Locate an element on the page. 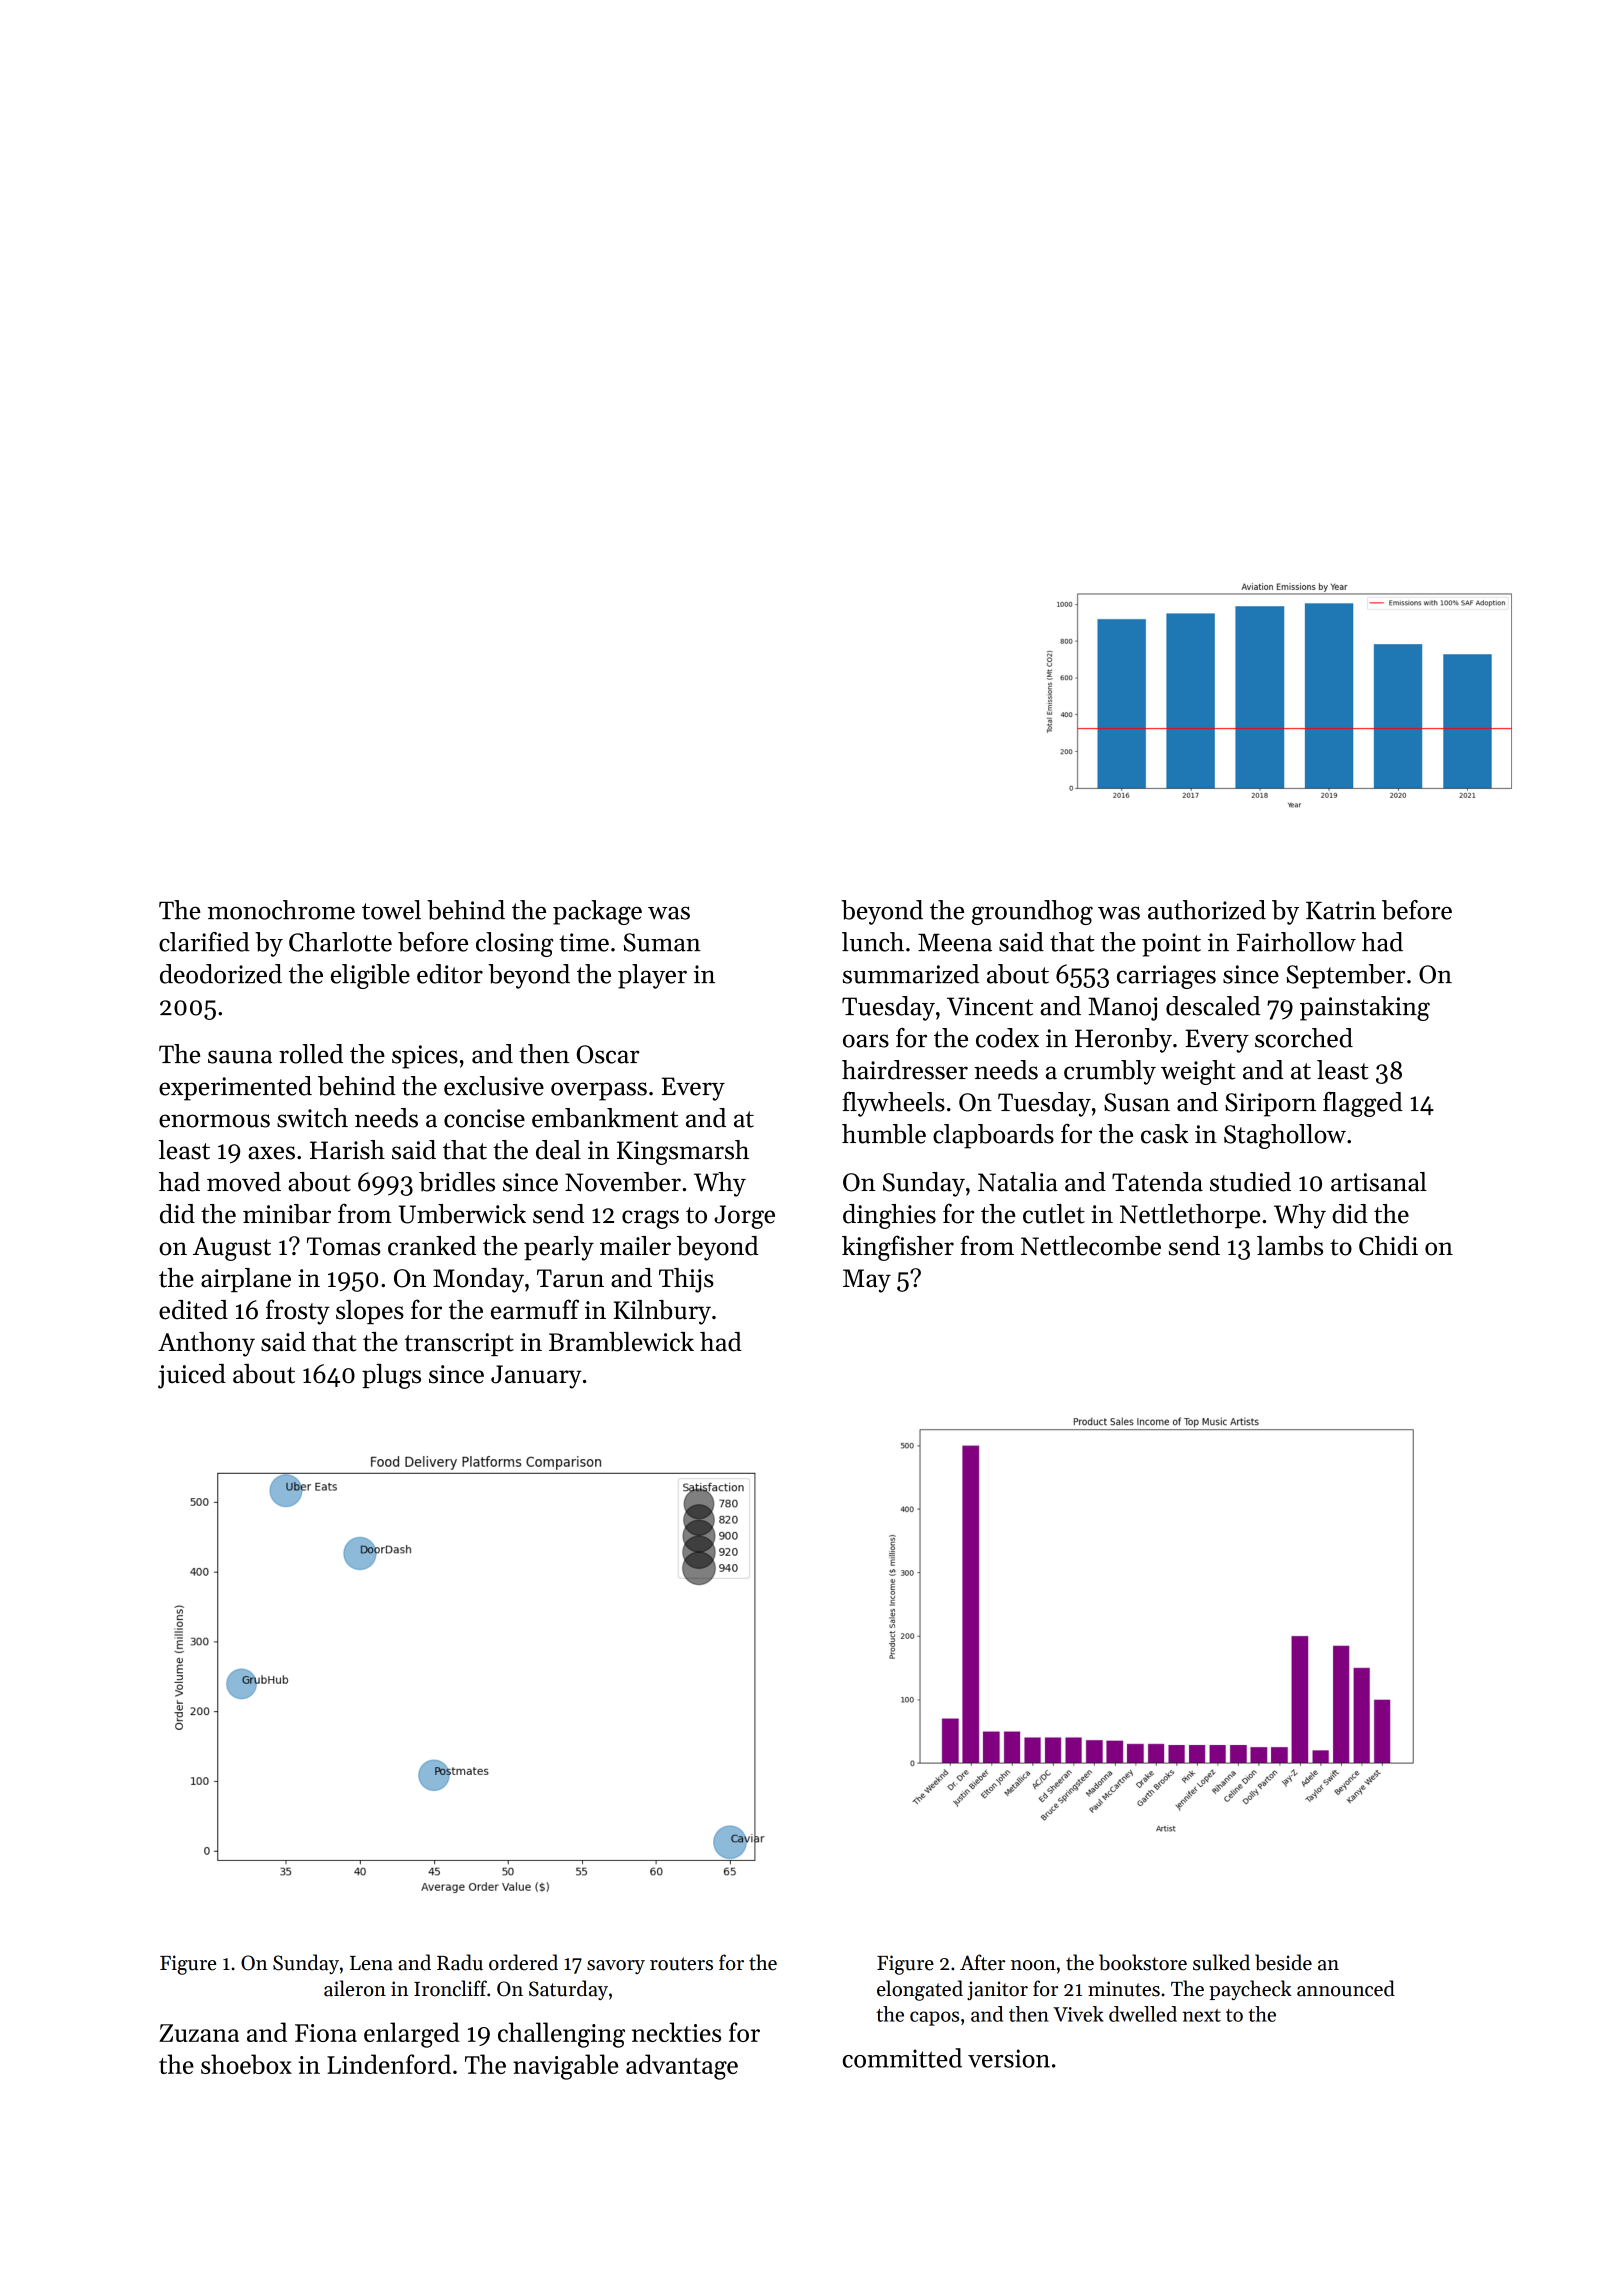 This document has height=2292, width=1620. clapboards is located at coordinates (993, 1136).
